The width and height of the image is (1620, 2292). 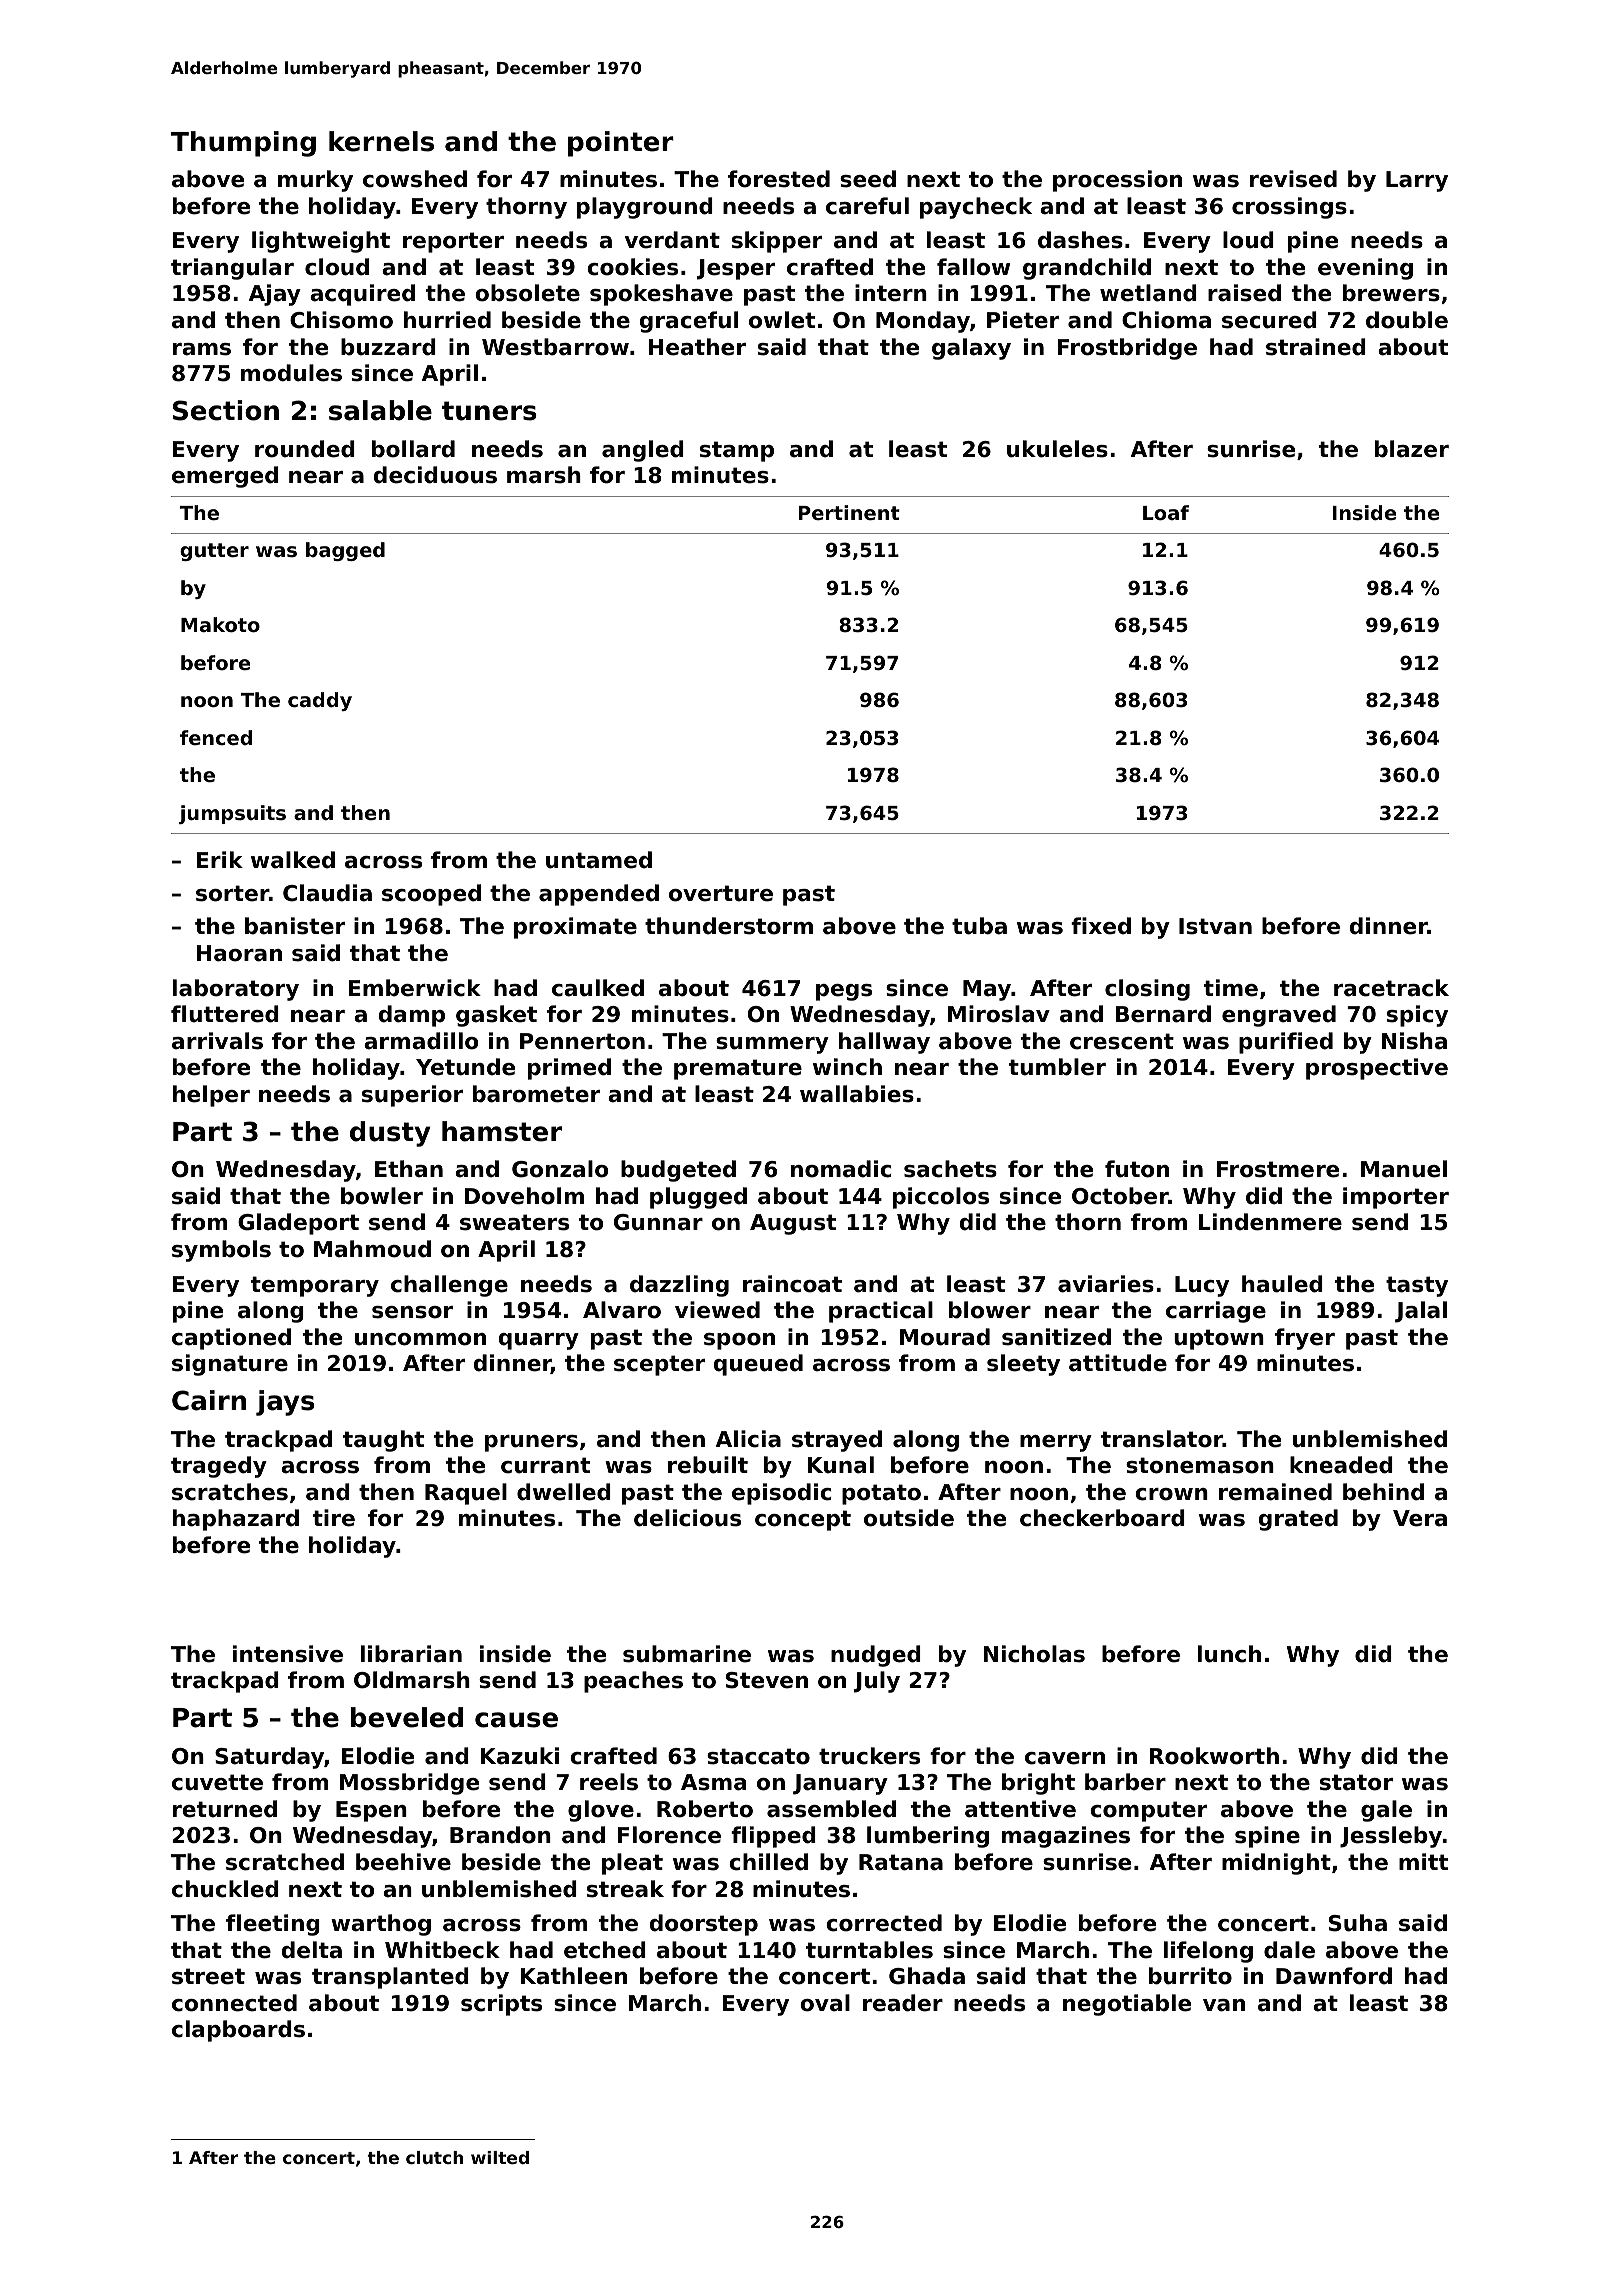 I want to click on pointer, so click(x=621, y=144).
